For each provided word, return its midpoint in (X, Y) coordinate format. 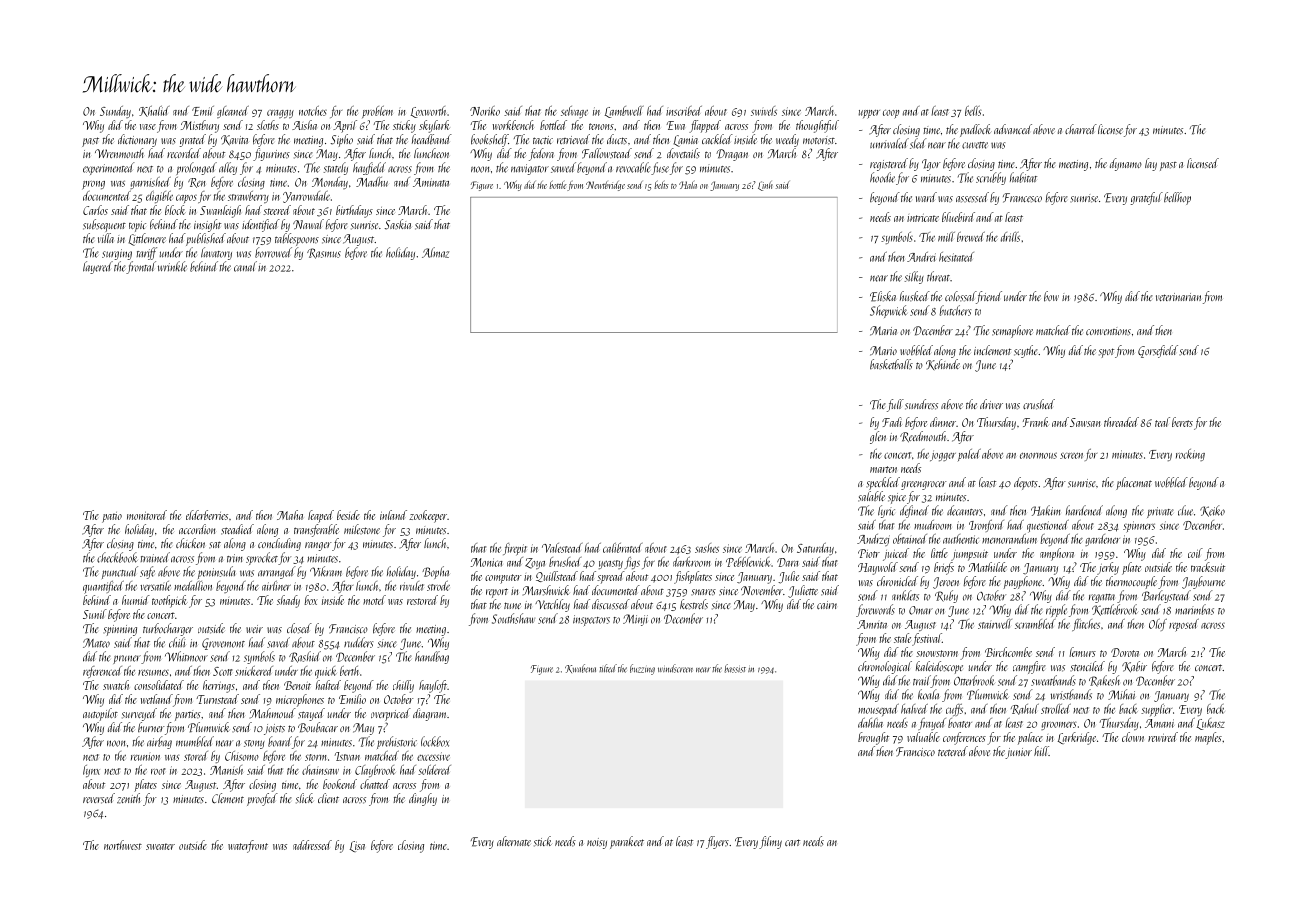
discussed (611, 604)
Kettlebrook (1115, 610)
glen (878, 437)
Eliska (883, 296)
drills (1010, 237)
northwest (123, 845)
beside (348, 515)
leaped (321, 516)
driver (991, 404)
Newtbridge (605, 186)
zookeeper (428, 516)
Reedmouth (923, 436)
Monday (330, 183)
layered (98, 267)
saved (278, 642)
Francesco (1022, 198)
